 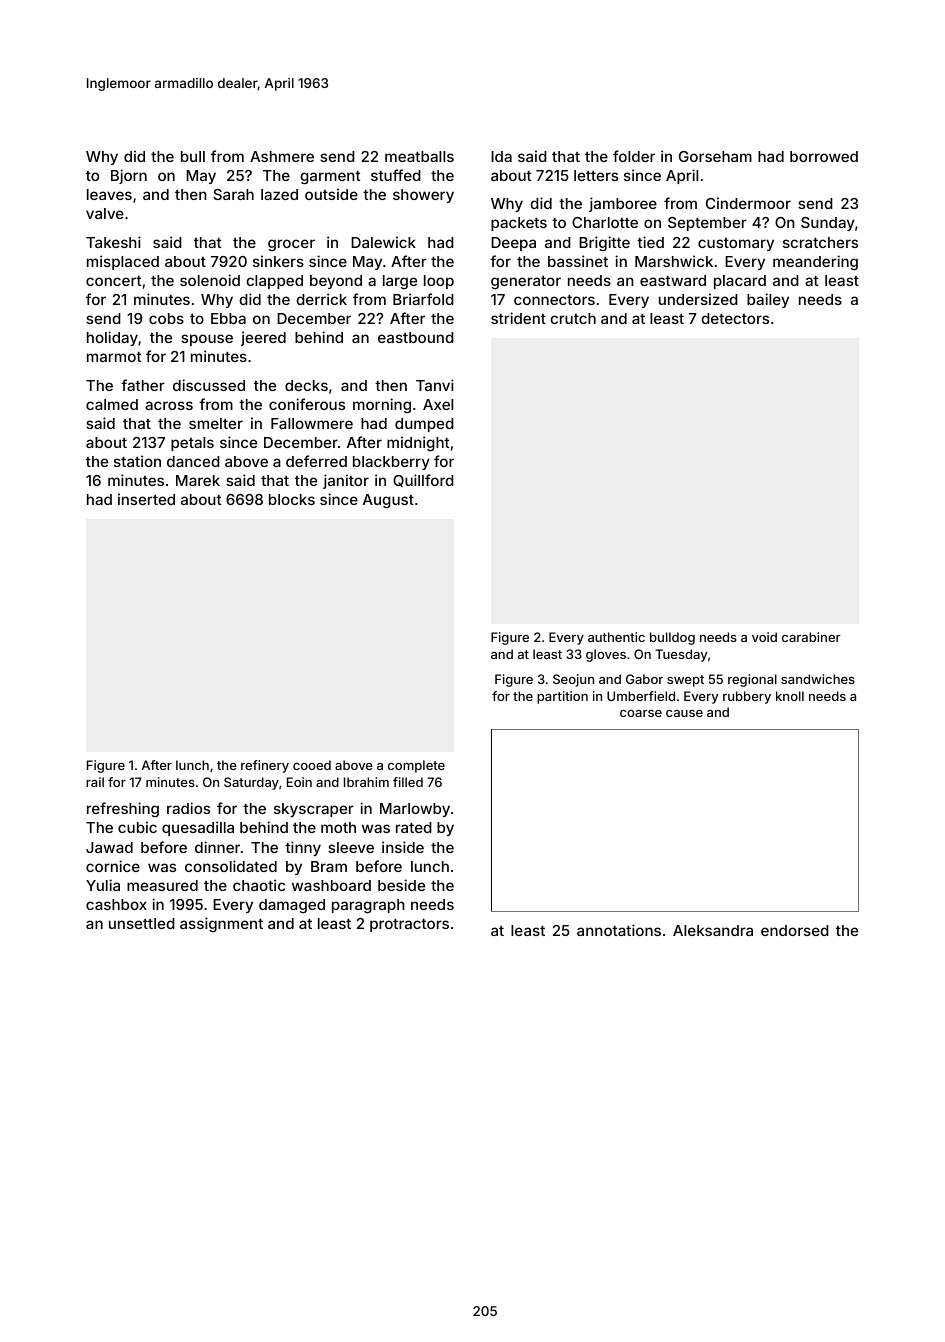 I want to click on Ashmere, so click(x=282, y=156).
